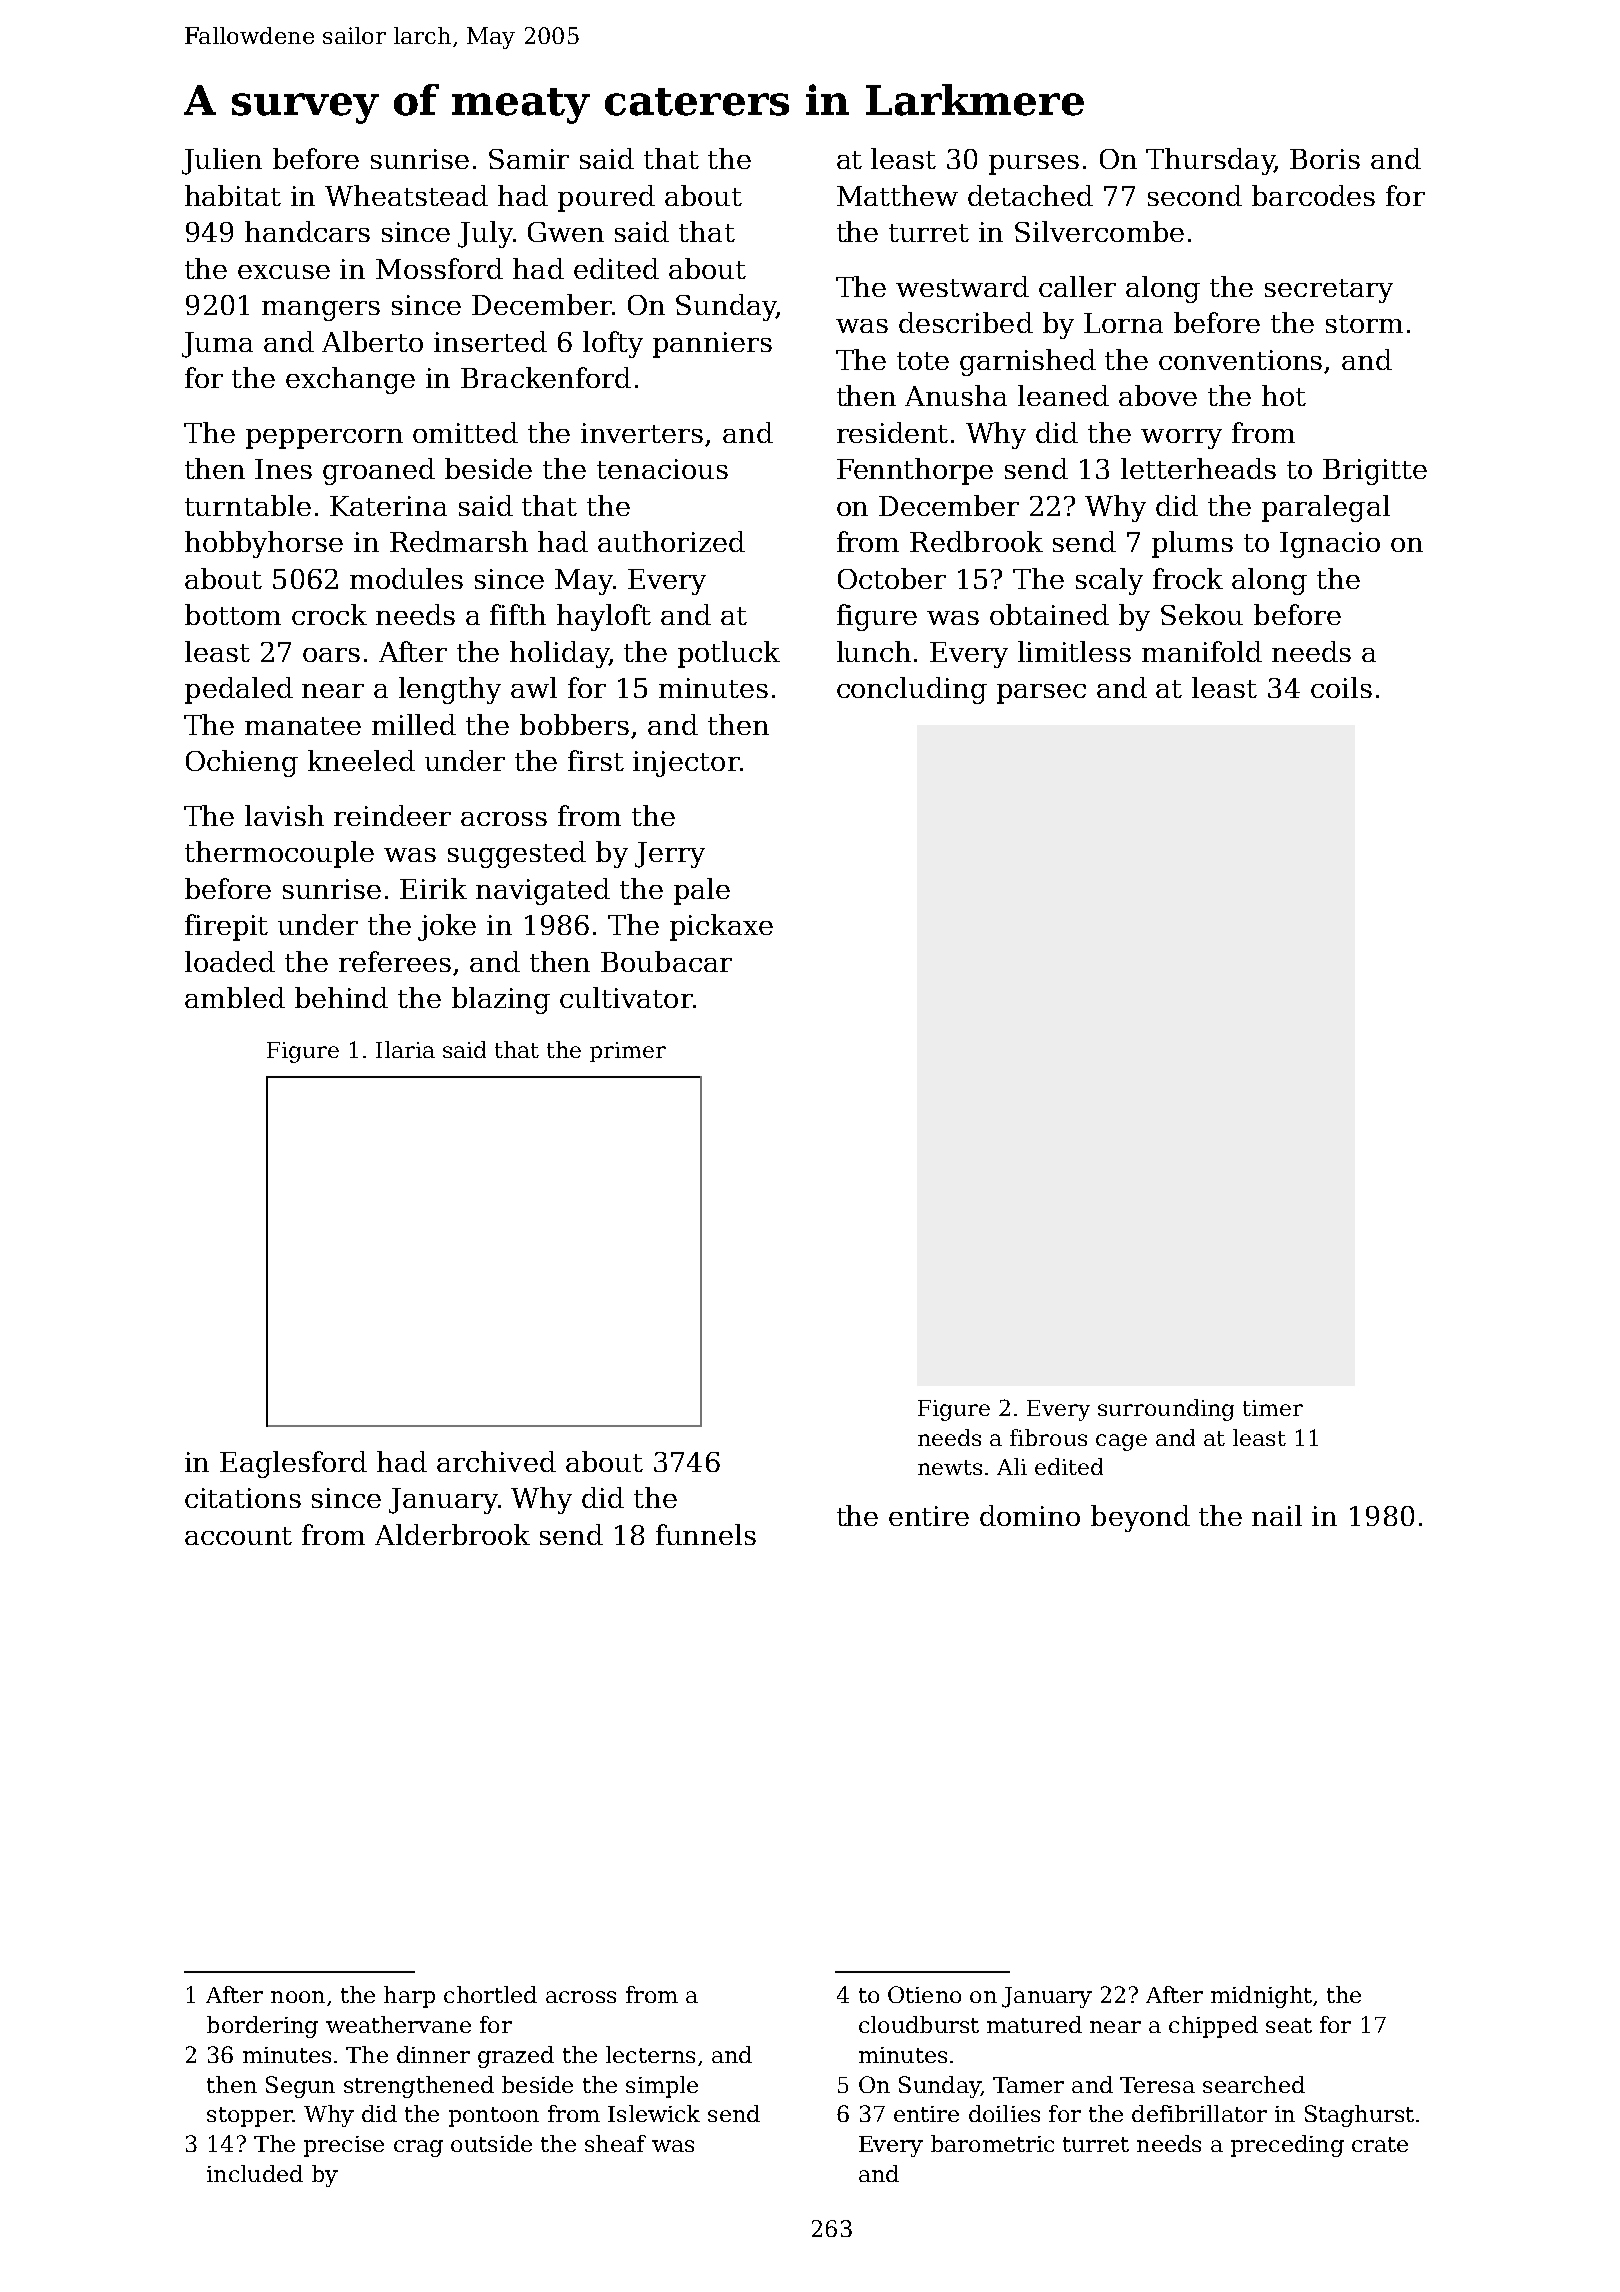  What do you see at coordinates (1375, 472) in the screenshot?
I see `Brigitte` at bounding box center [1375, 472].
